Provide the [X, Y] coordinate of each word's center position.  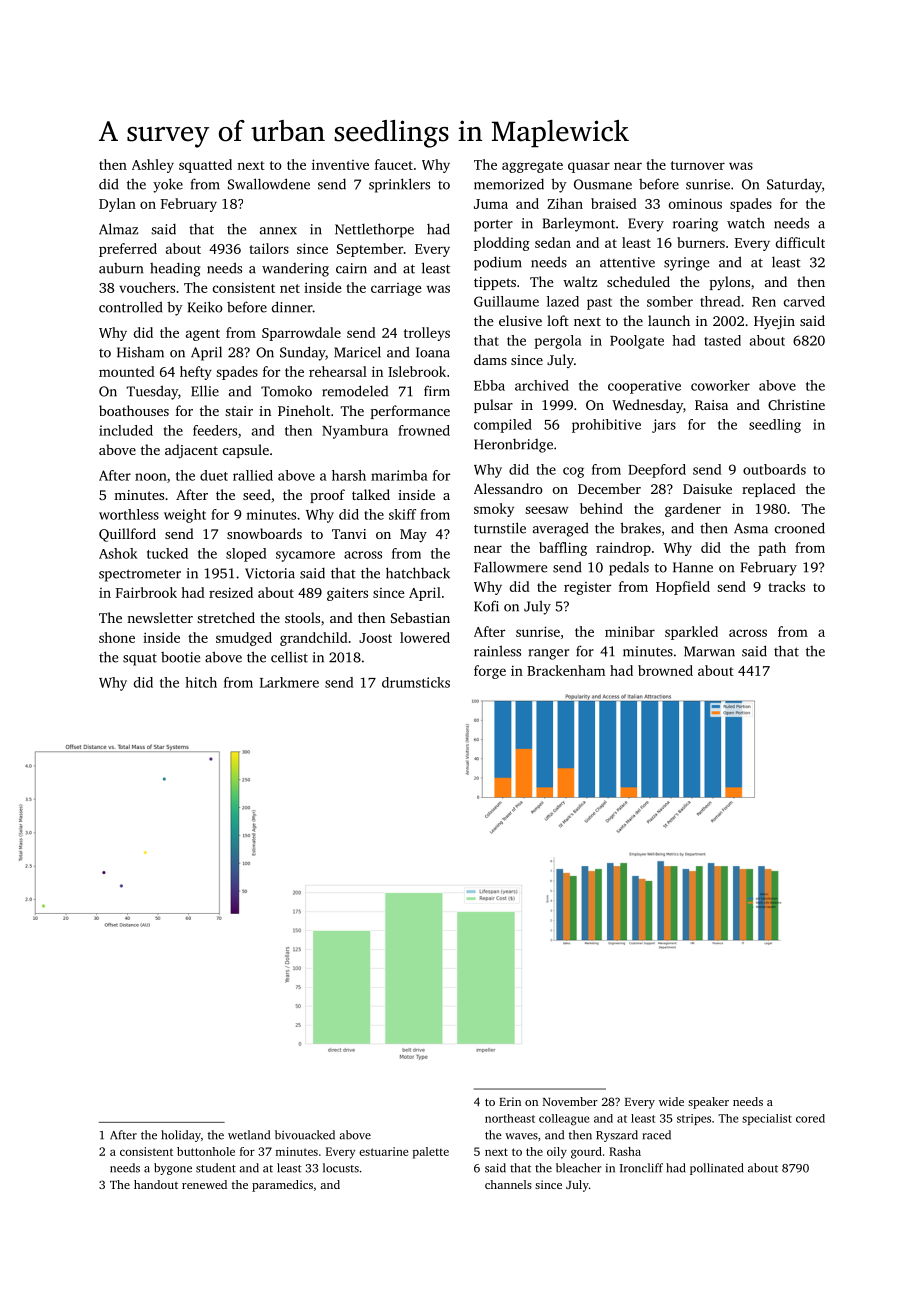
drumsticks [416, 682]
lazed [563, 301]
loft [558, 320]
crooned [800, 528]
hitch [201, 682]
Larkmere [289, 682]
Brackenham [566, 670]
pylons [730, 283]
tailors [269, 248]
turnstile [500, 528]
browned [665, 670]
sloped [246, 555]
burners [701, 242]
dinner [292, 307]
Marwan [709, 651]
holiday [181, 1136]
